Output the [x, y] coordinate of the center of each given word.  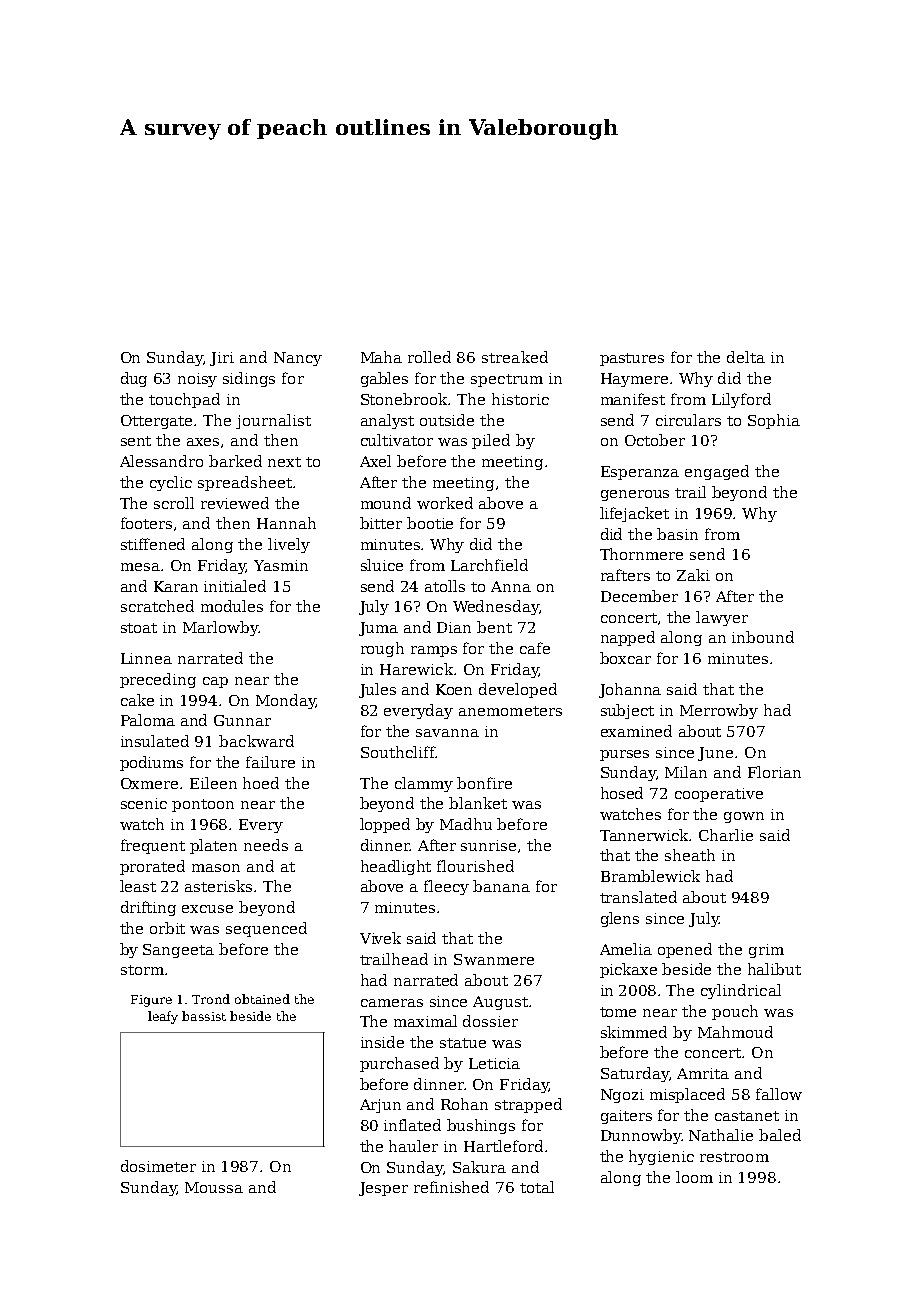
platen [213, 846]
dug [134, 379]
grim [766, 951]
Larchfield [489, 565]
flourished [475, 866]
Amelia [626, 949]
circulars [688, 420]
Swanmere [494, 959]
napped [628, 638]
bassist [204, 1016]
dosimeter [158, 1166]
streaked [515, 357]
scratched [157, 606]
